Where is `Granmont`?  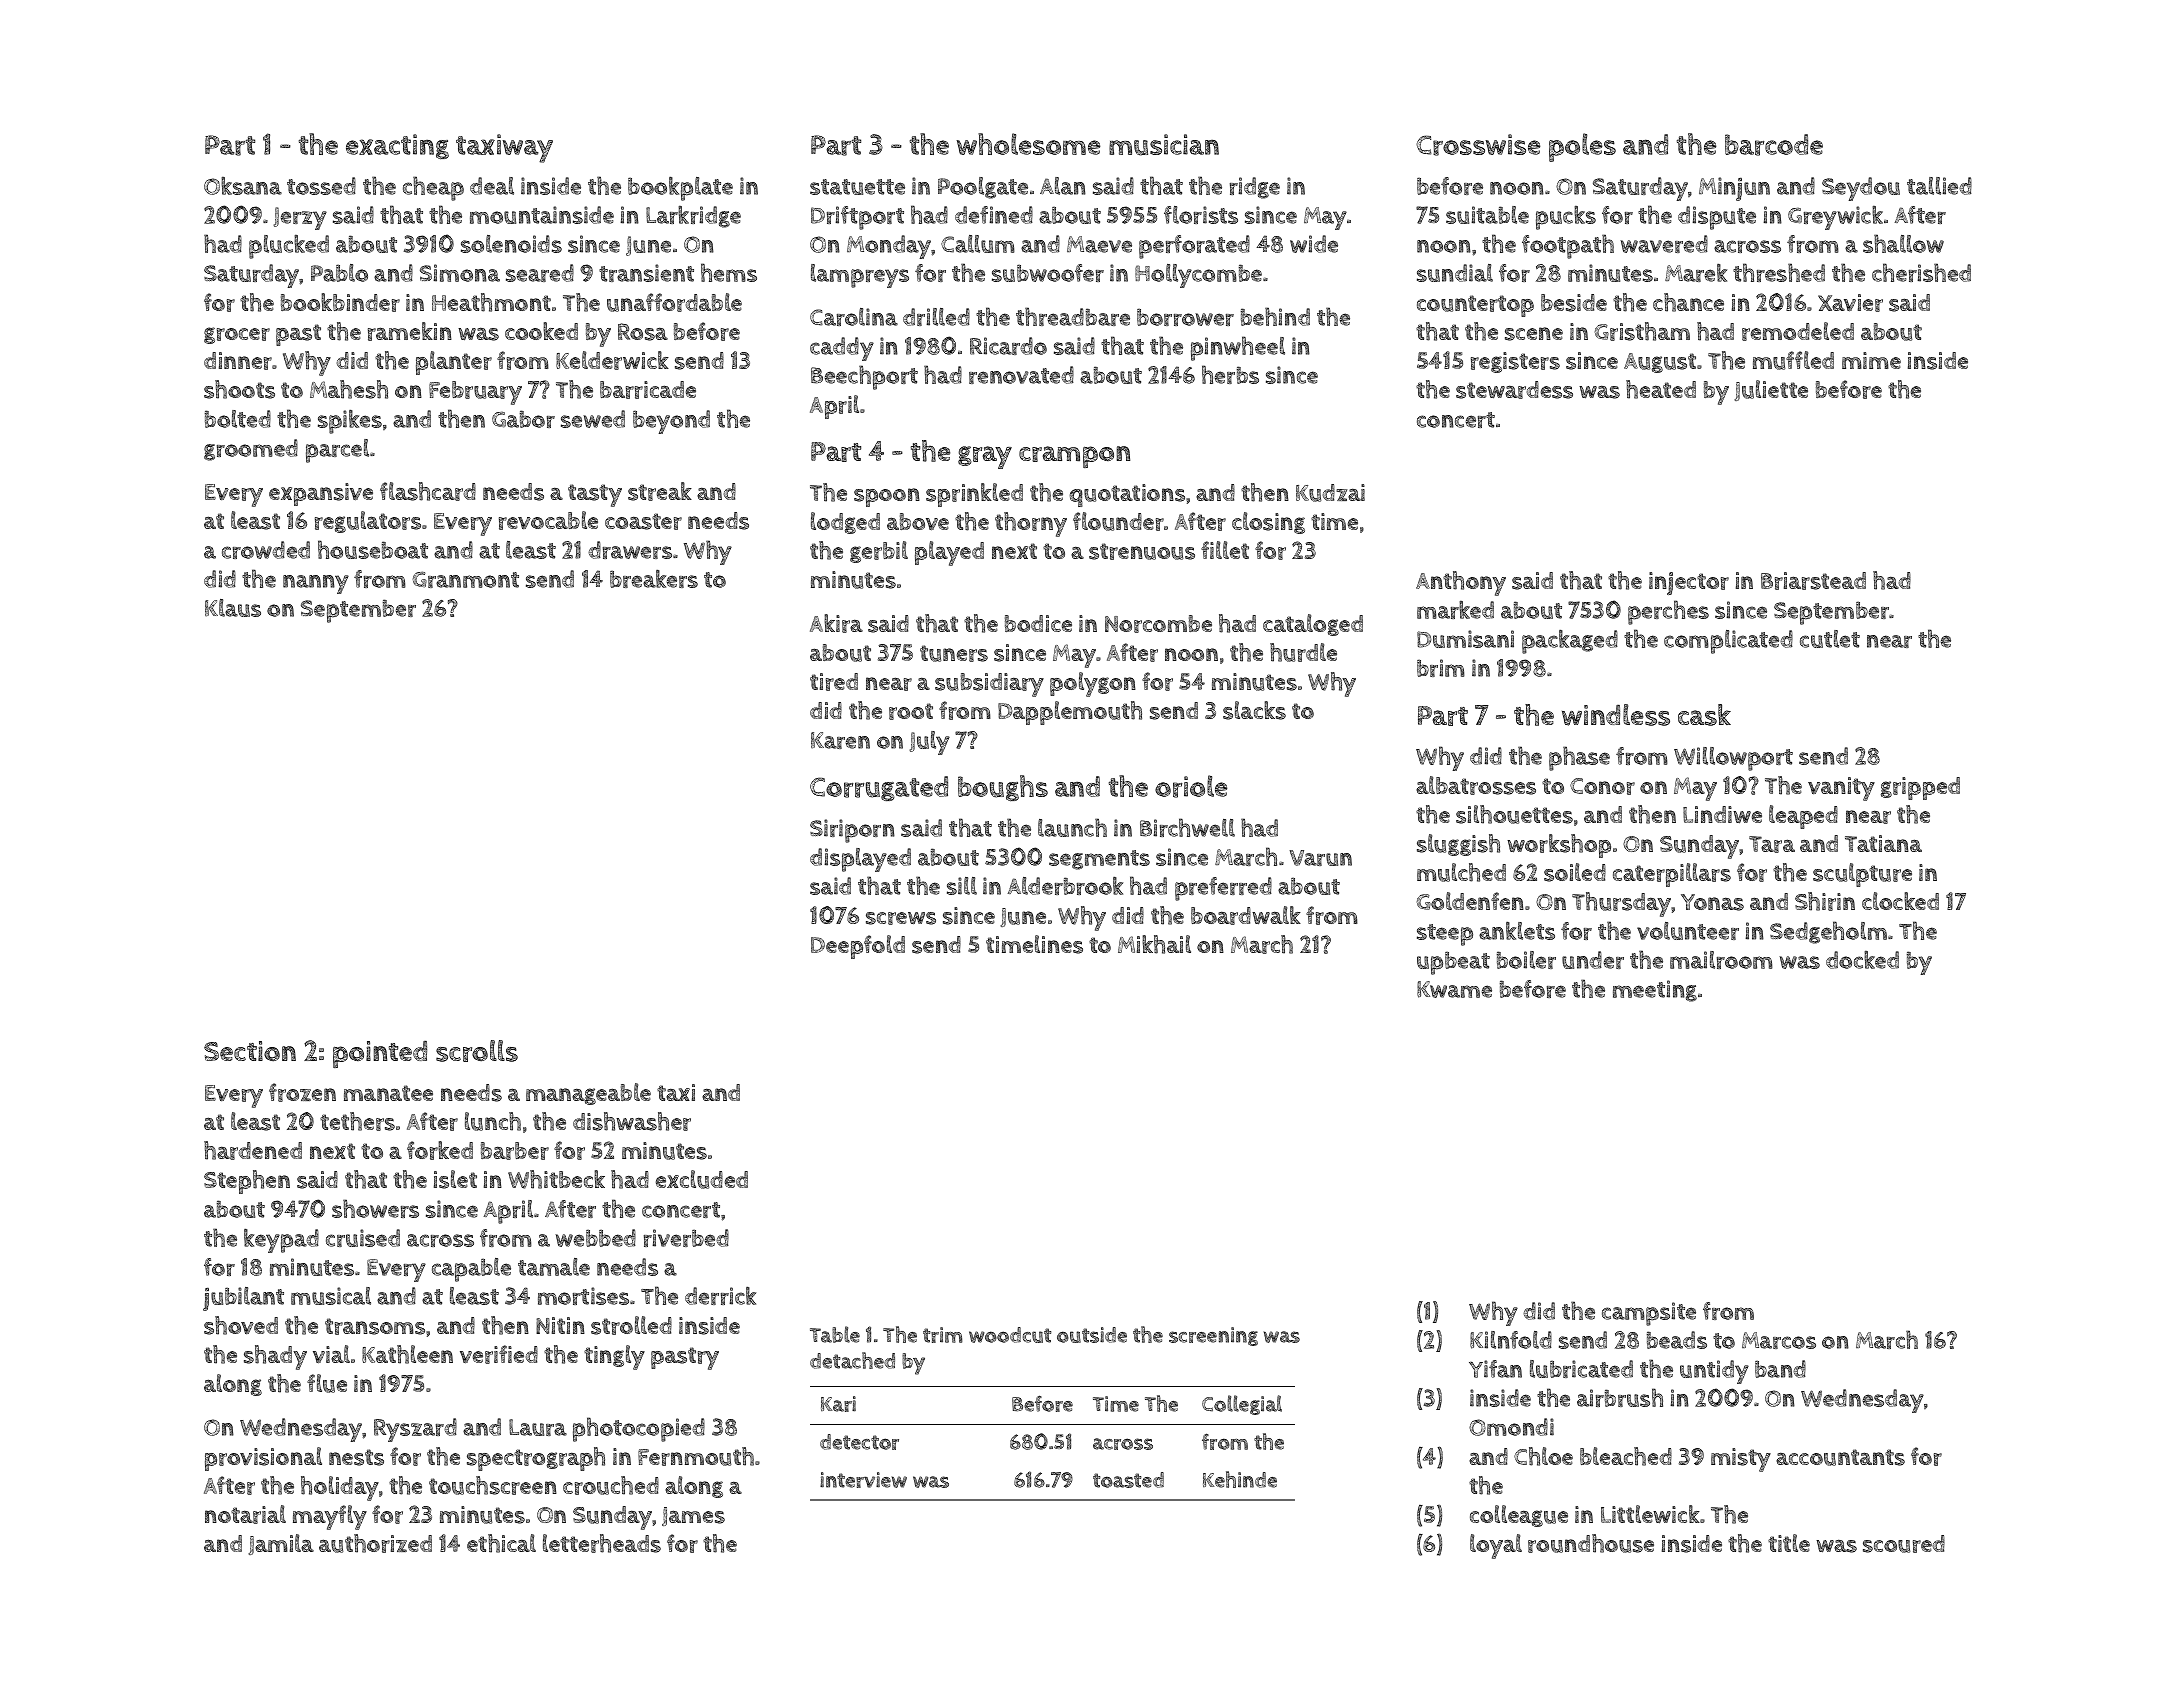 Granmont is located at coordinates (465, 579).
